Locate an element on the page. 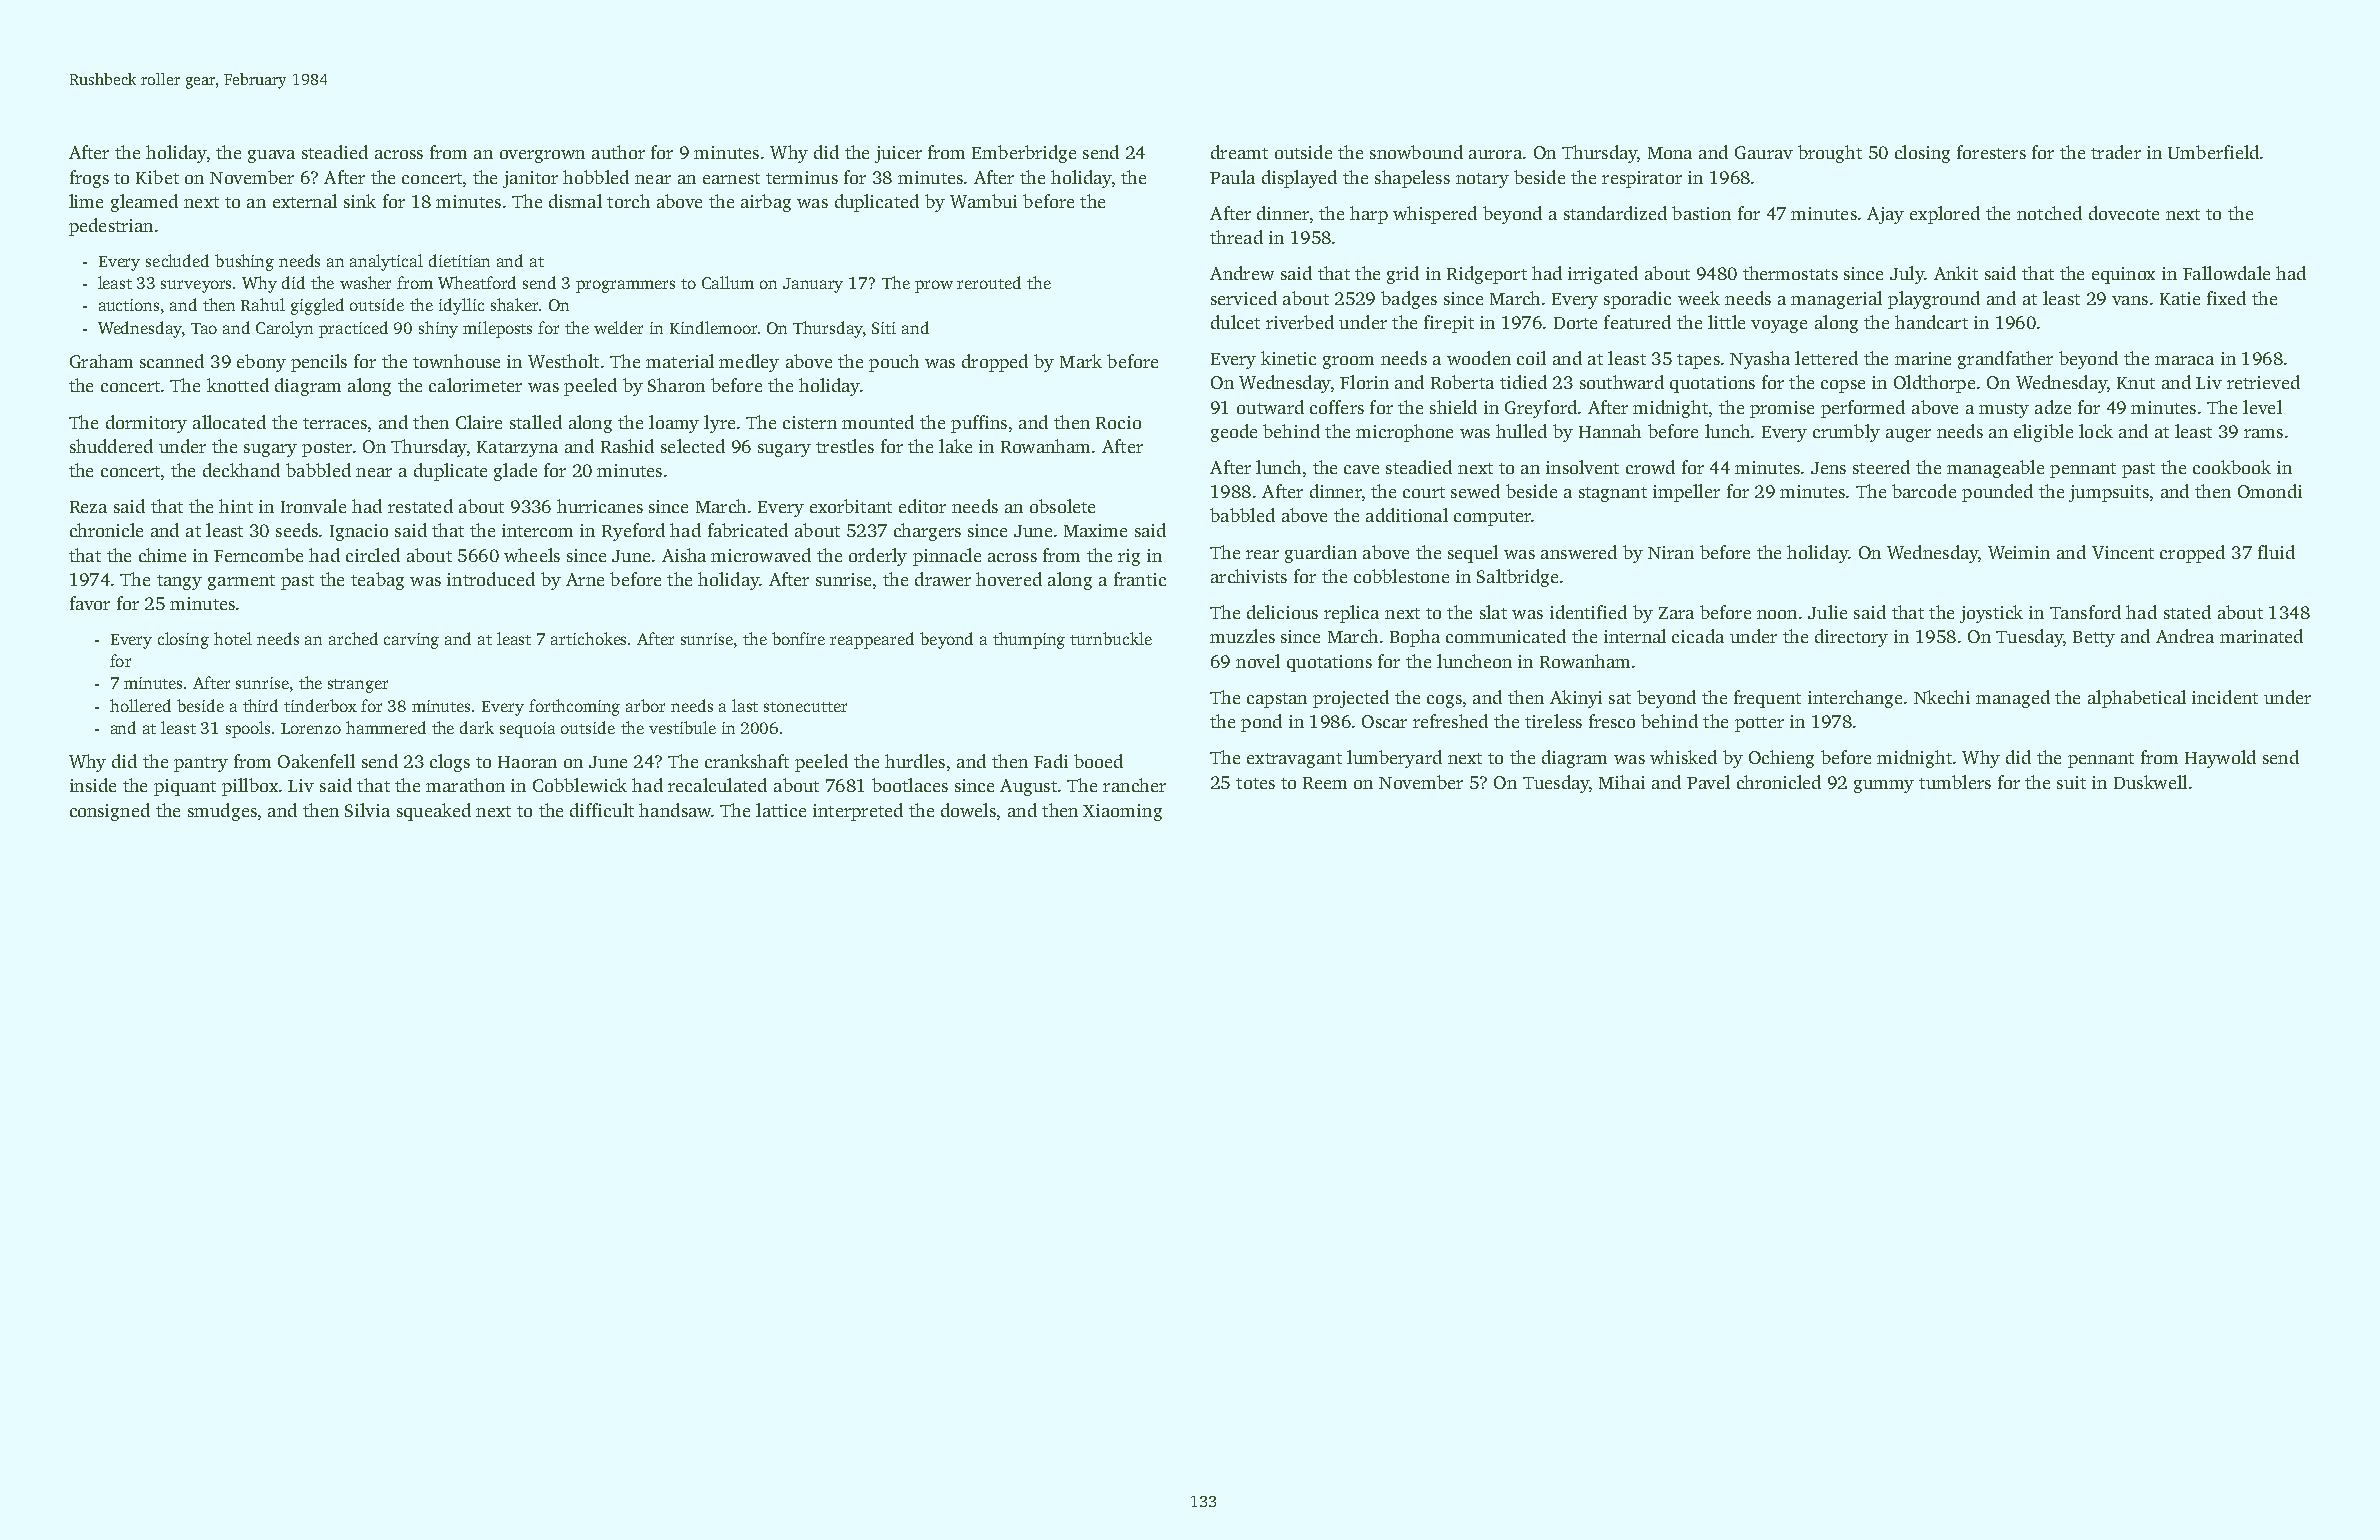 The height and width of the image is (1540, 2380). consigned is located at coordinates (110, 812).
